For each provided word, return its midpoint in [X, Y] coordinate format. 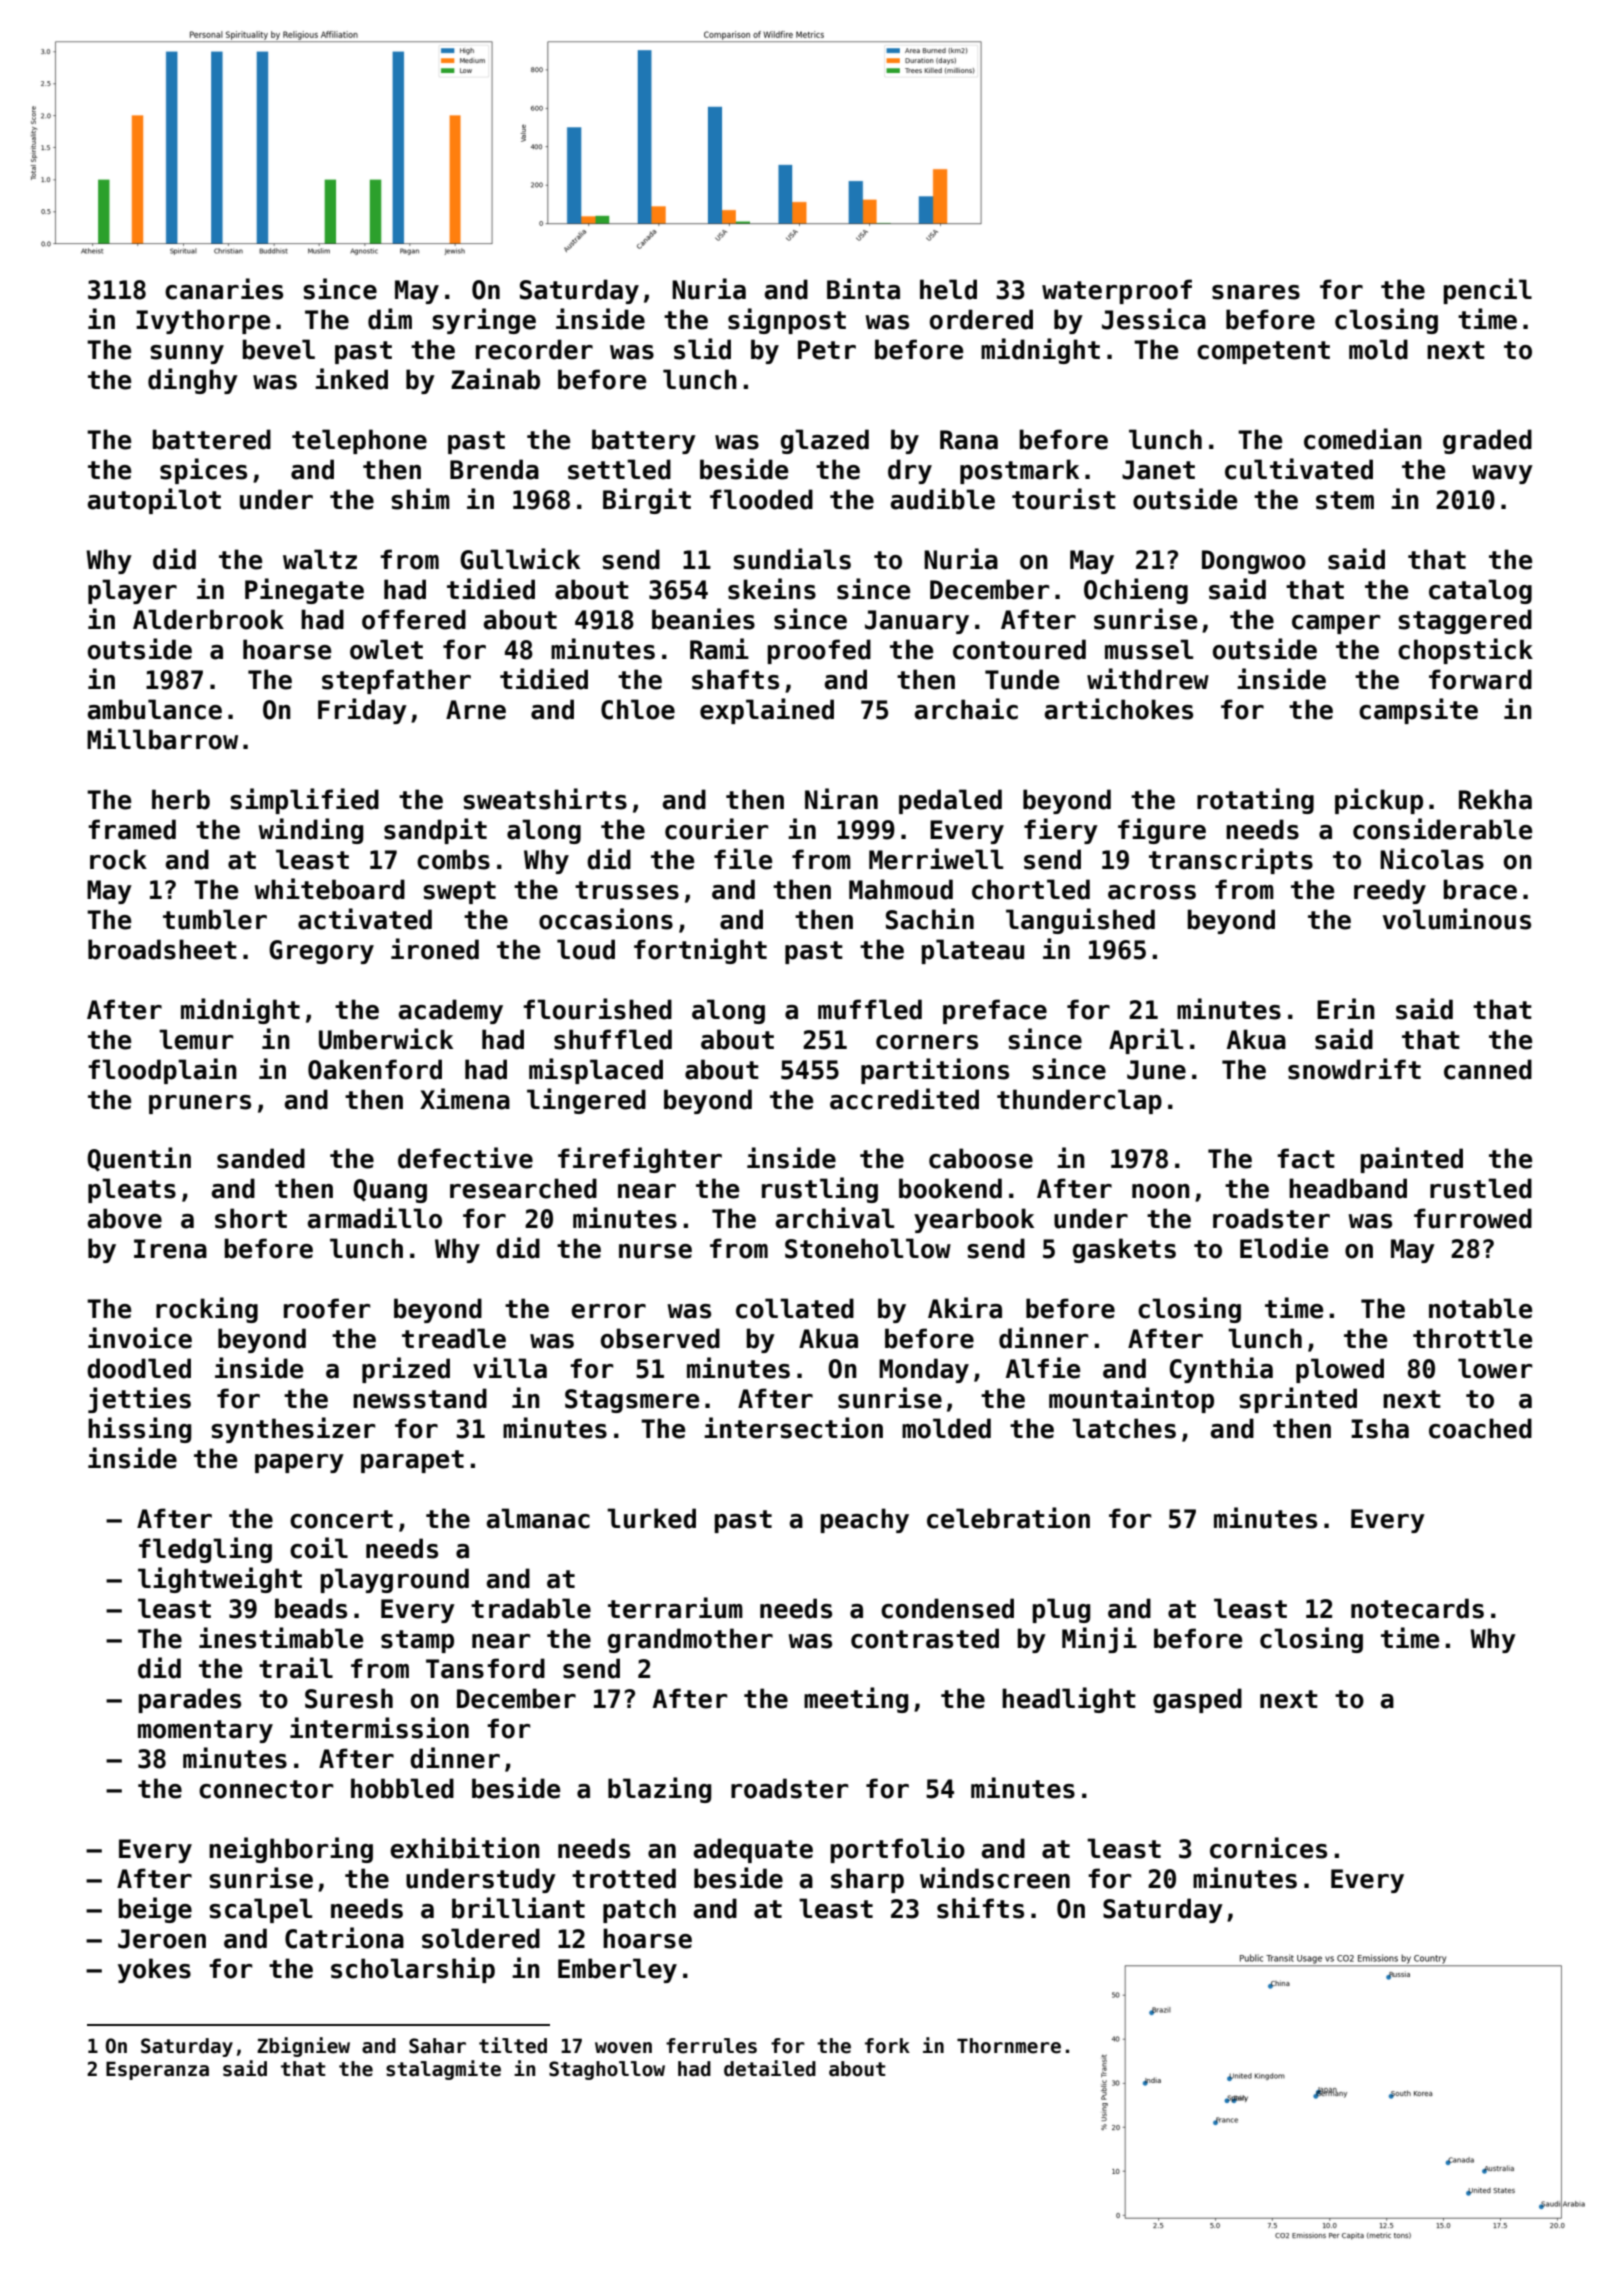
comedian [1363, 439]
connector [266, 1789]
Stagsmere [632, 1401]
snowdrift [1354, 1069]
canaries [224, 289]
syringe [484, 321]
